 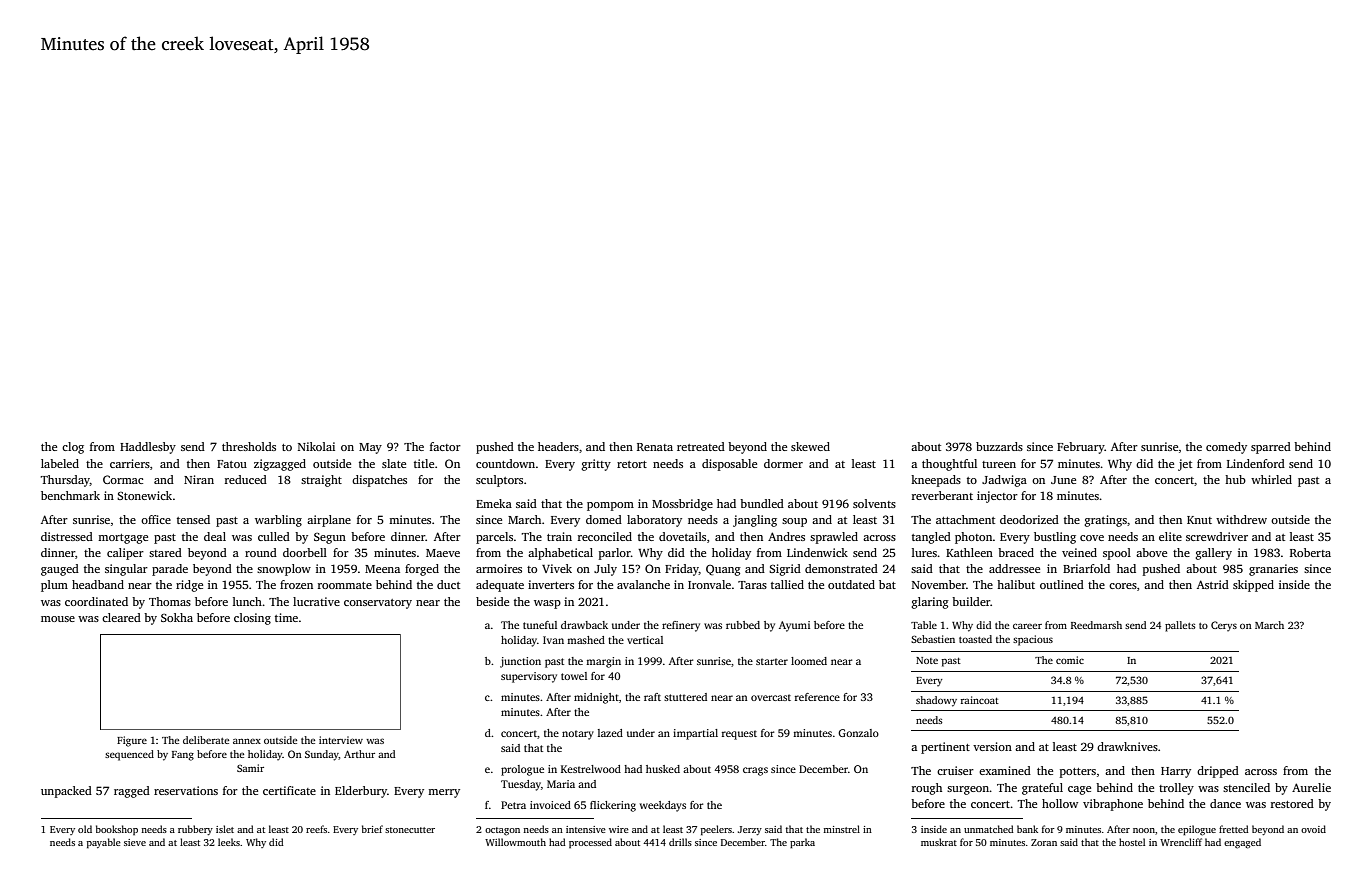 I want to click on Figure, so click(x=132, y=741).
